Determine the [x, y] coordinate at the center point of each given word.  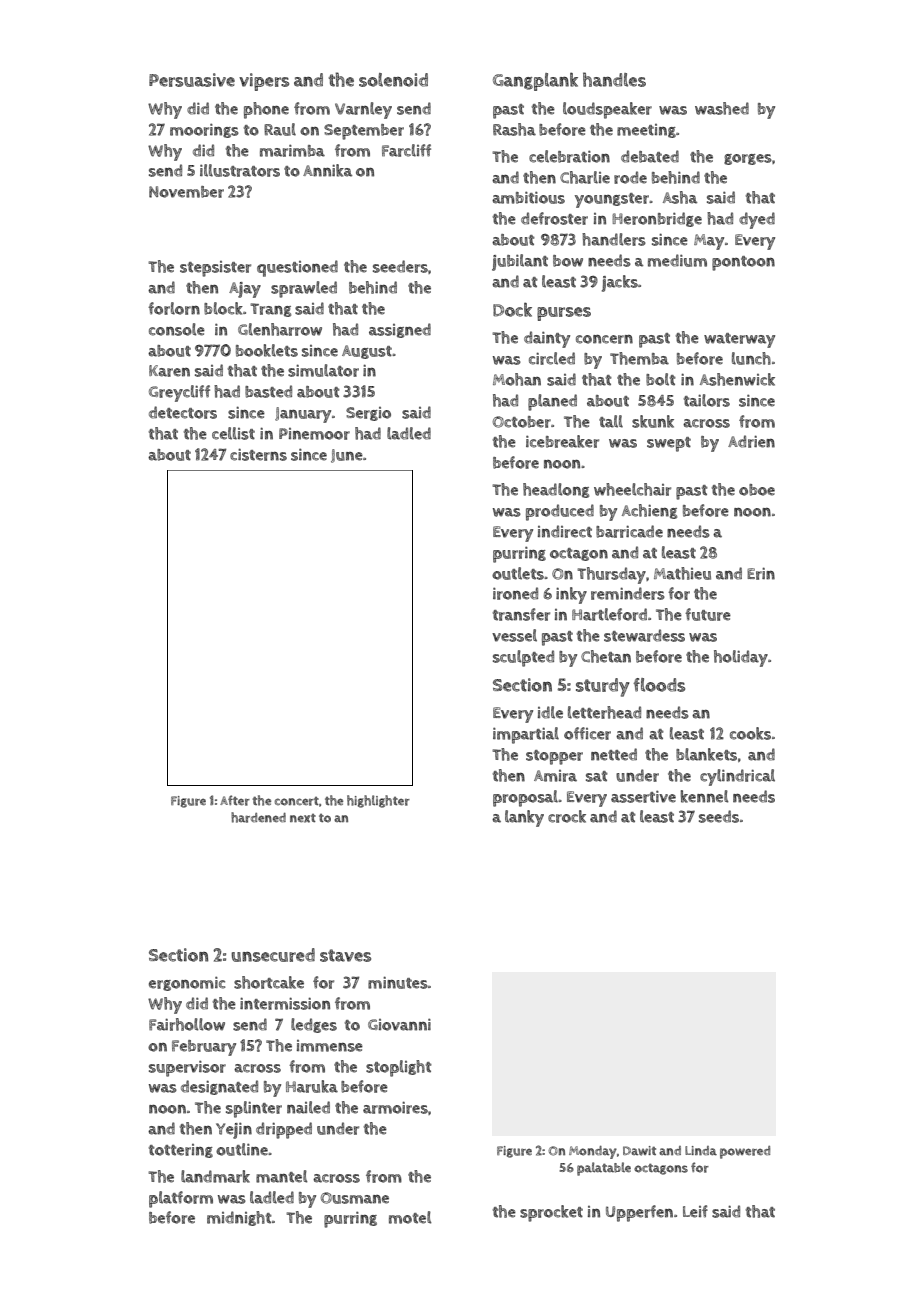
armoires [395, 1107]
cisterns [258, 454]
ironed [515, 593]
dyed [757, 220]
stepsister [215, 269]
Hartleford [609, 614]
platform [181, 1199]
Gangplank [535, 81]
